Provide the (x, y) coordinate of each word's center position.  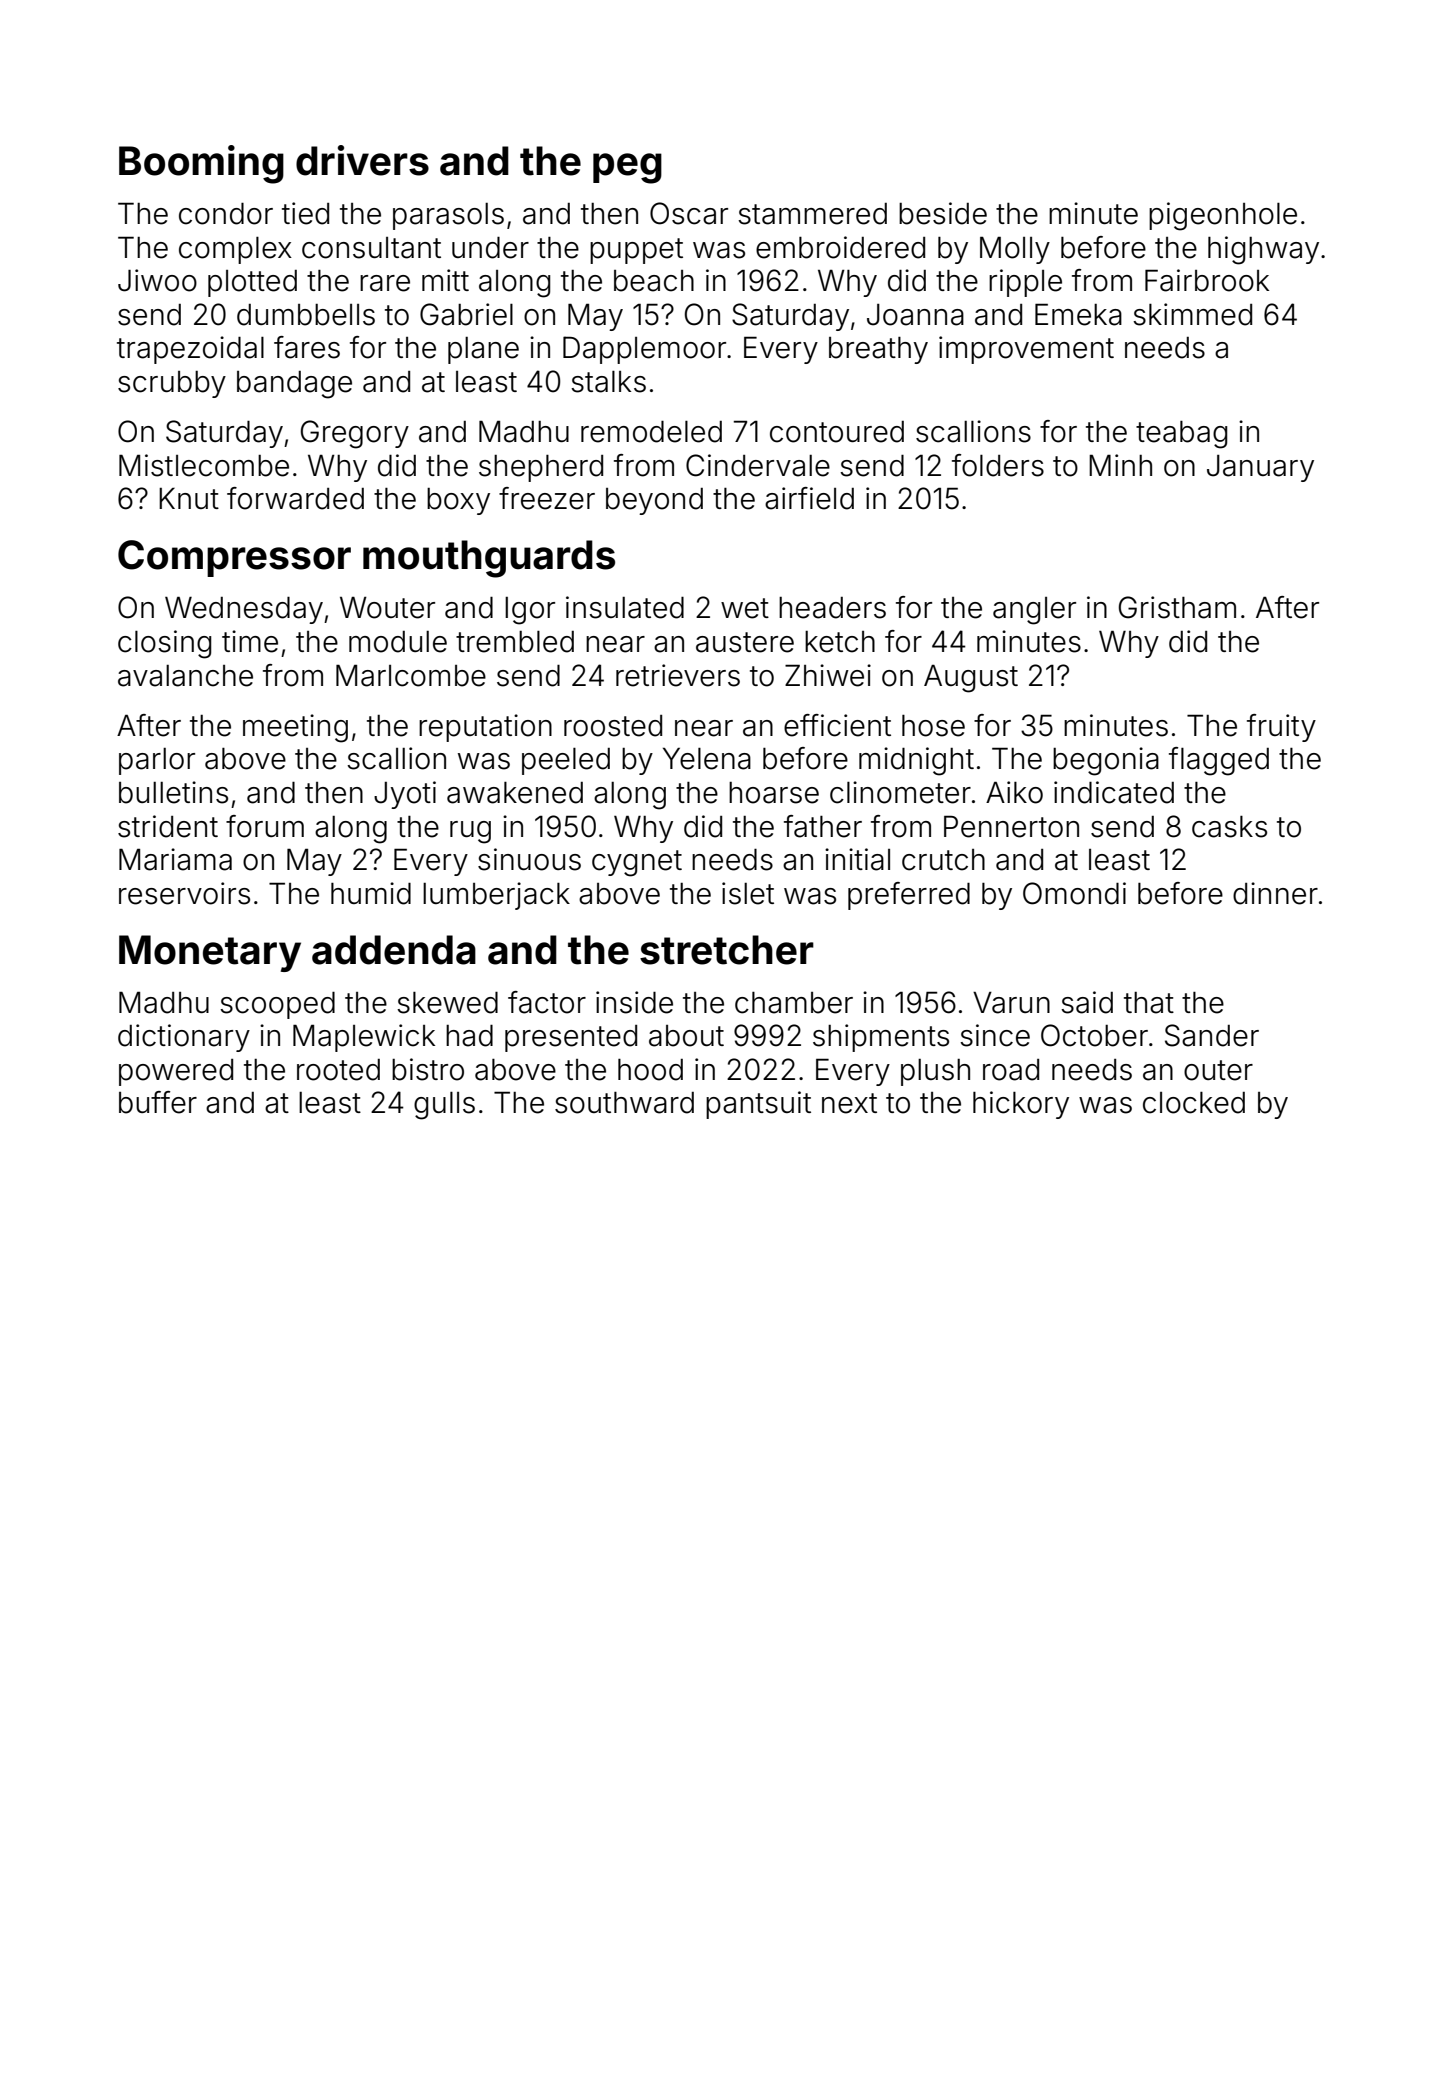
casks (1229, 827)
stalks (608, 382)
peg (627, 168)
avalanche (185, 676)
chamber (794, 1003)
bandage (294, 385)
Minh (1120, 465)
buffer (158, 1102)
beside (943, 213)
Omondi (1074, 893)
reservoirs (184, 893)
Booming (201, 164)
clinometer (900, 792)
